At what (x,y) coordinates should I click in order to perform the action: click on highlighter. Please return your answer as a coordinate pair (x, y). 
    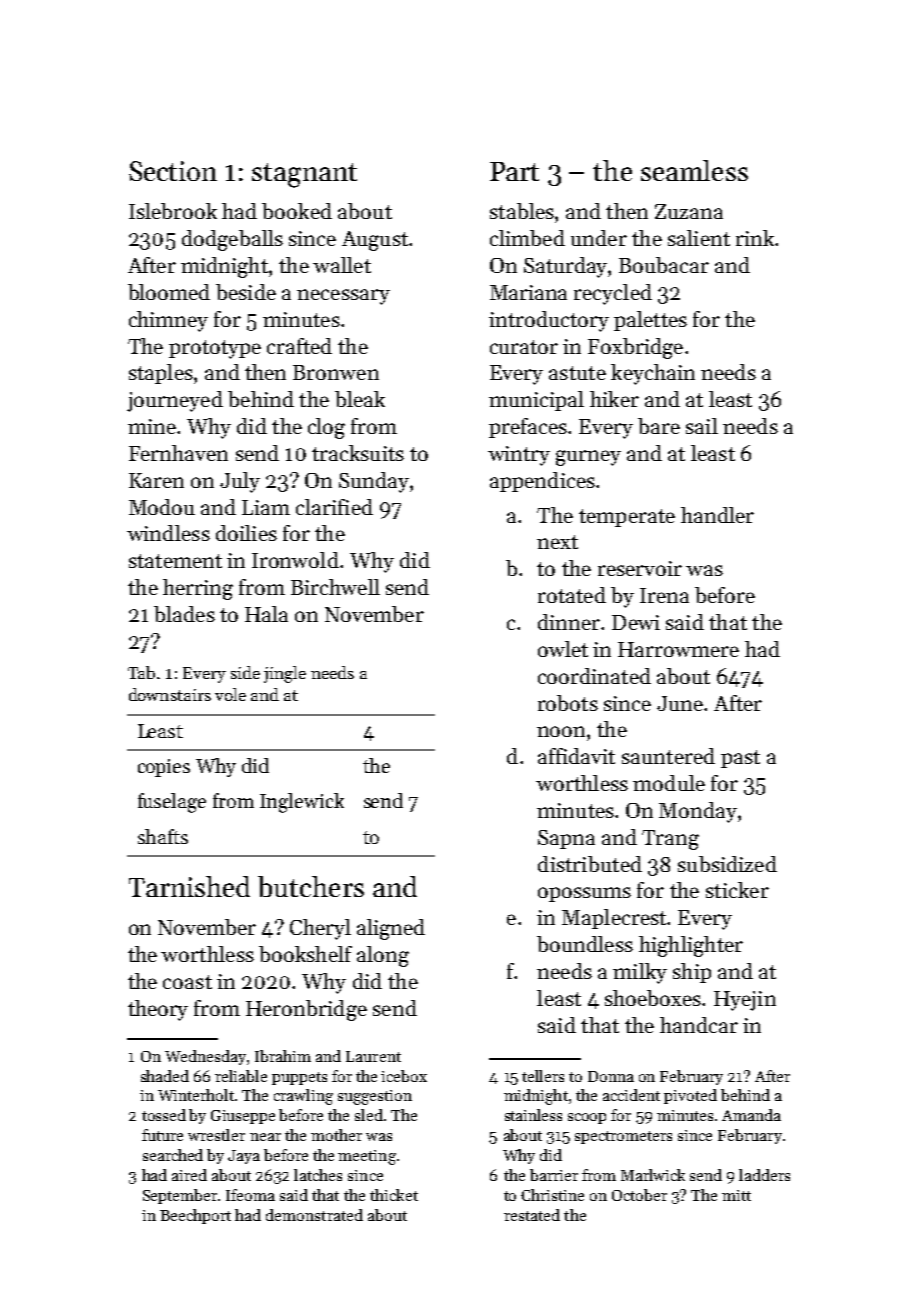
    Looking at the image, I should click on (691, 946).
